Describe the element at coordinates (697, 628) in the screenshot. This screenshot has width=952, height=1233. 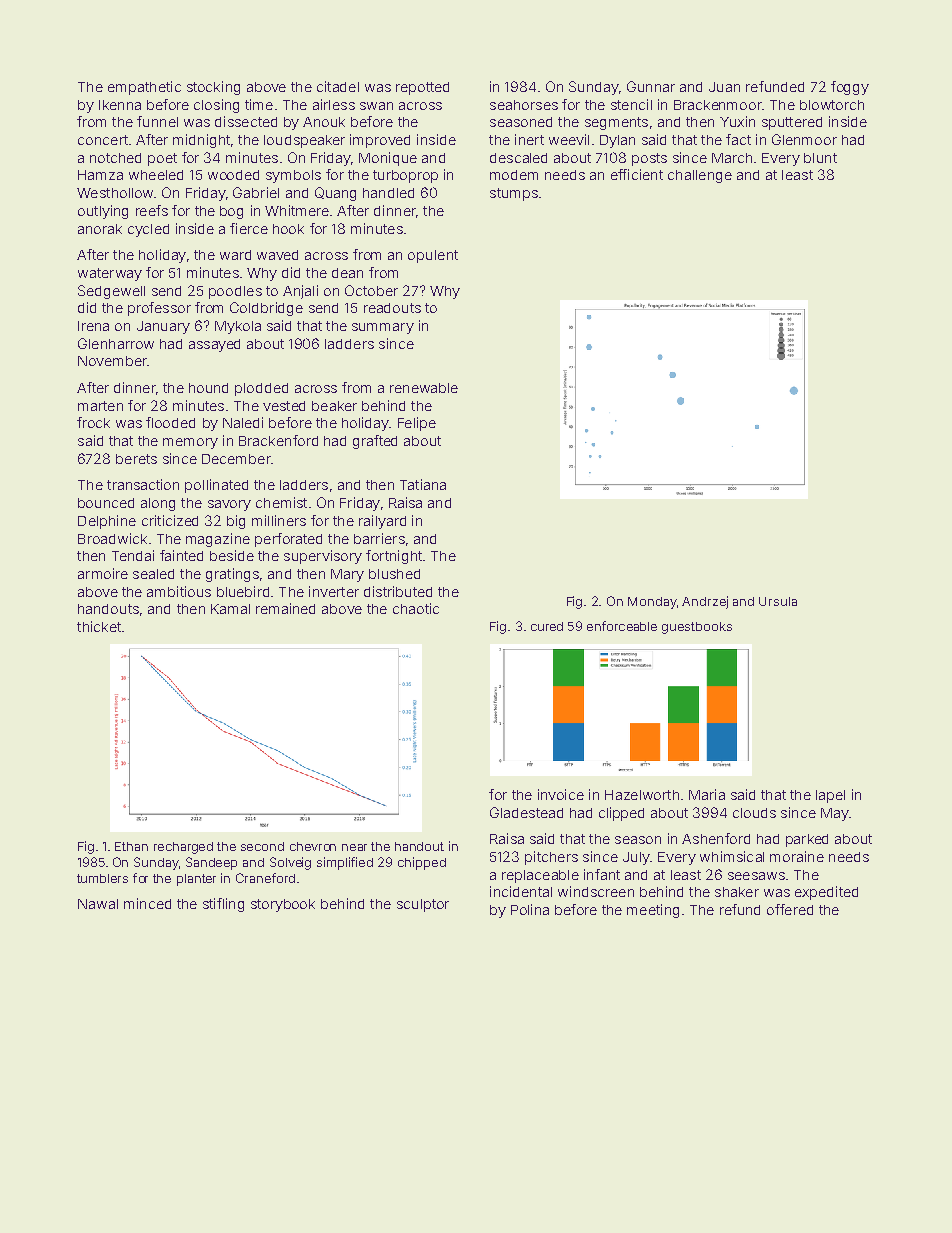
I see `guestbooks` at that location.
